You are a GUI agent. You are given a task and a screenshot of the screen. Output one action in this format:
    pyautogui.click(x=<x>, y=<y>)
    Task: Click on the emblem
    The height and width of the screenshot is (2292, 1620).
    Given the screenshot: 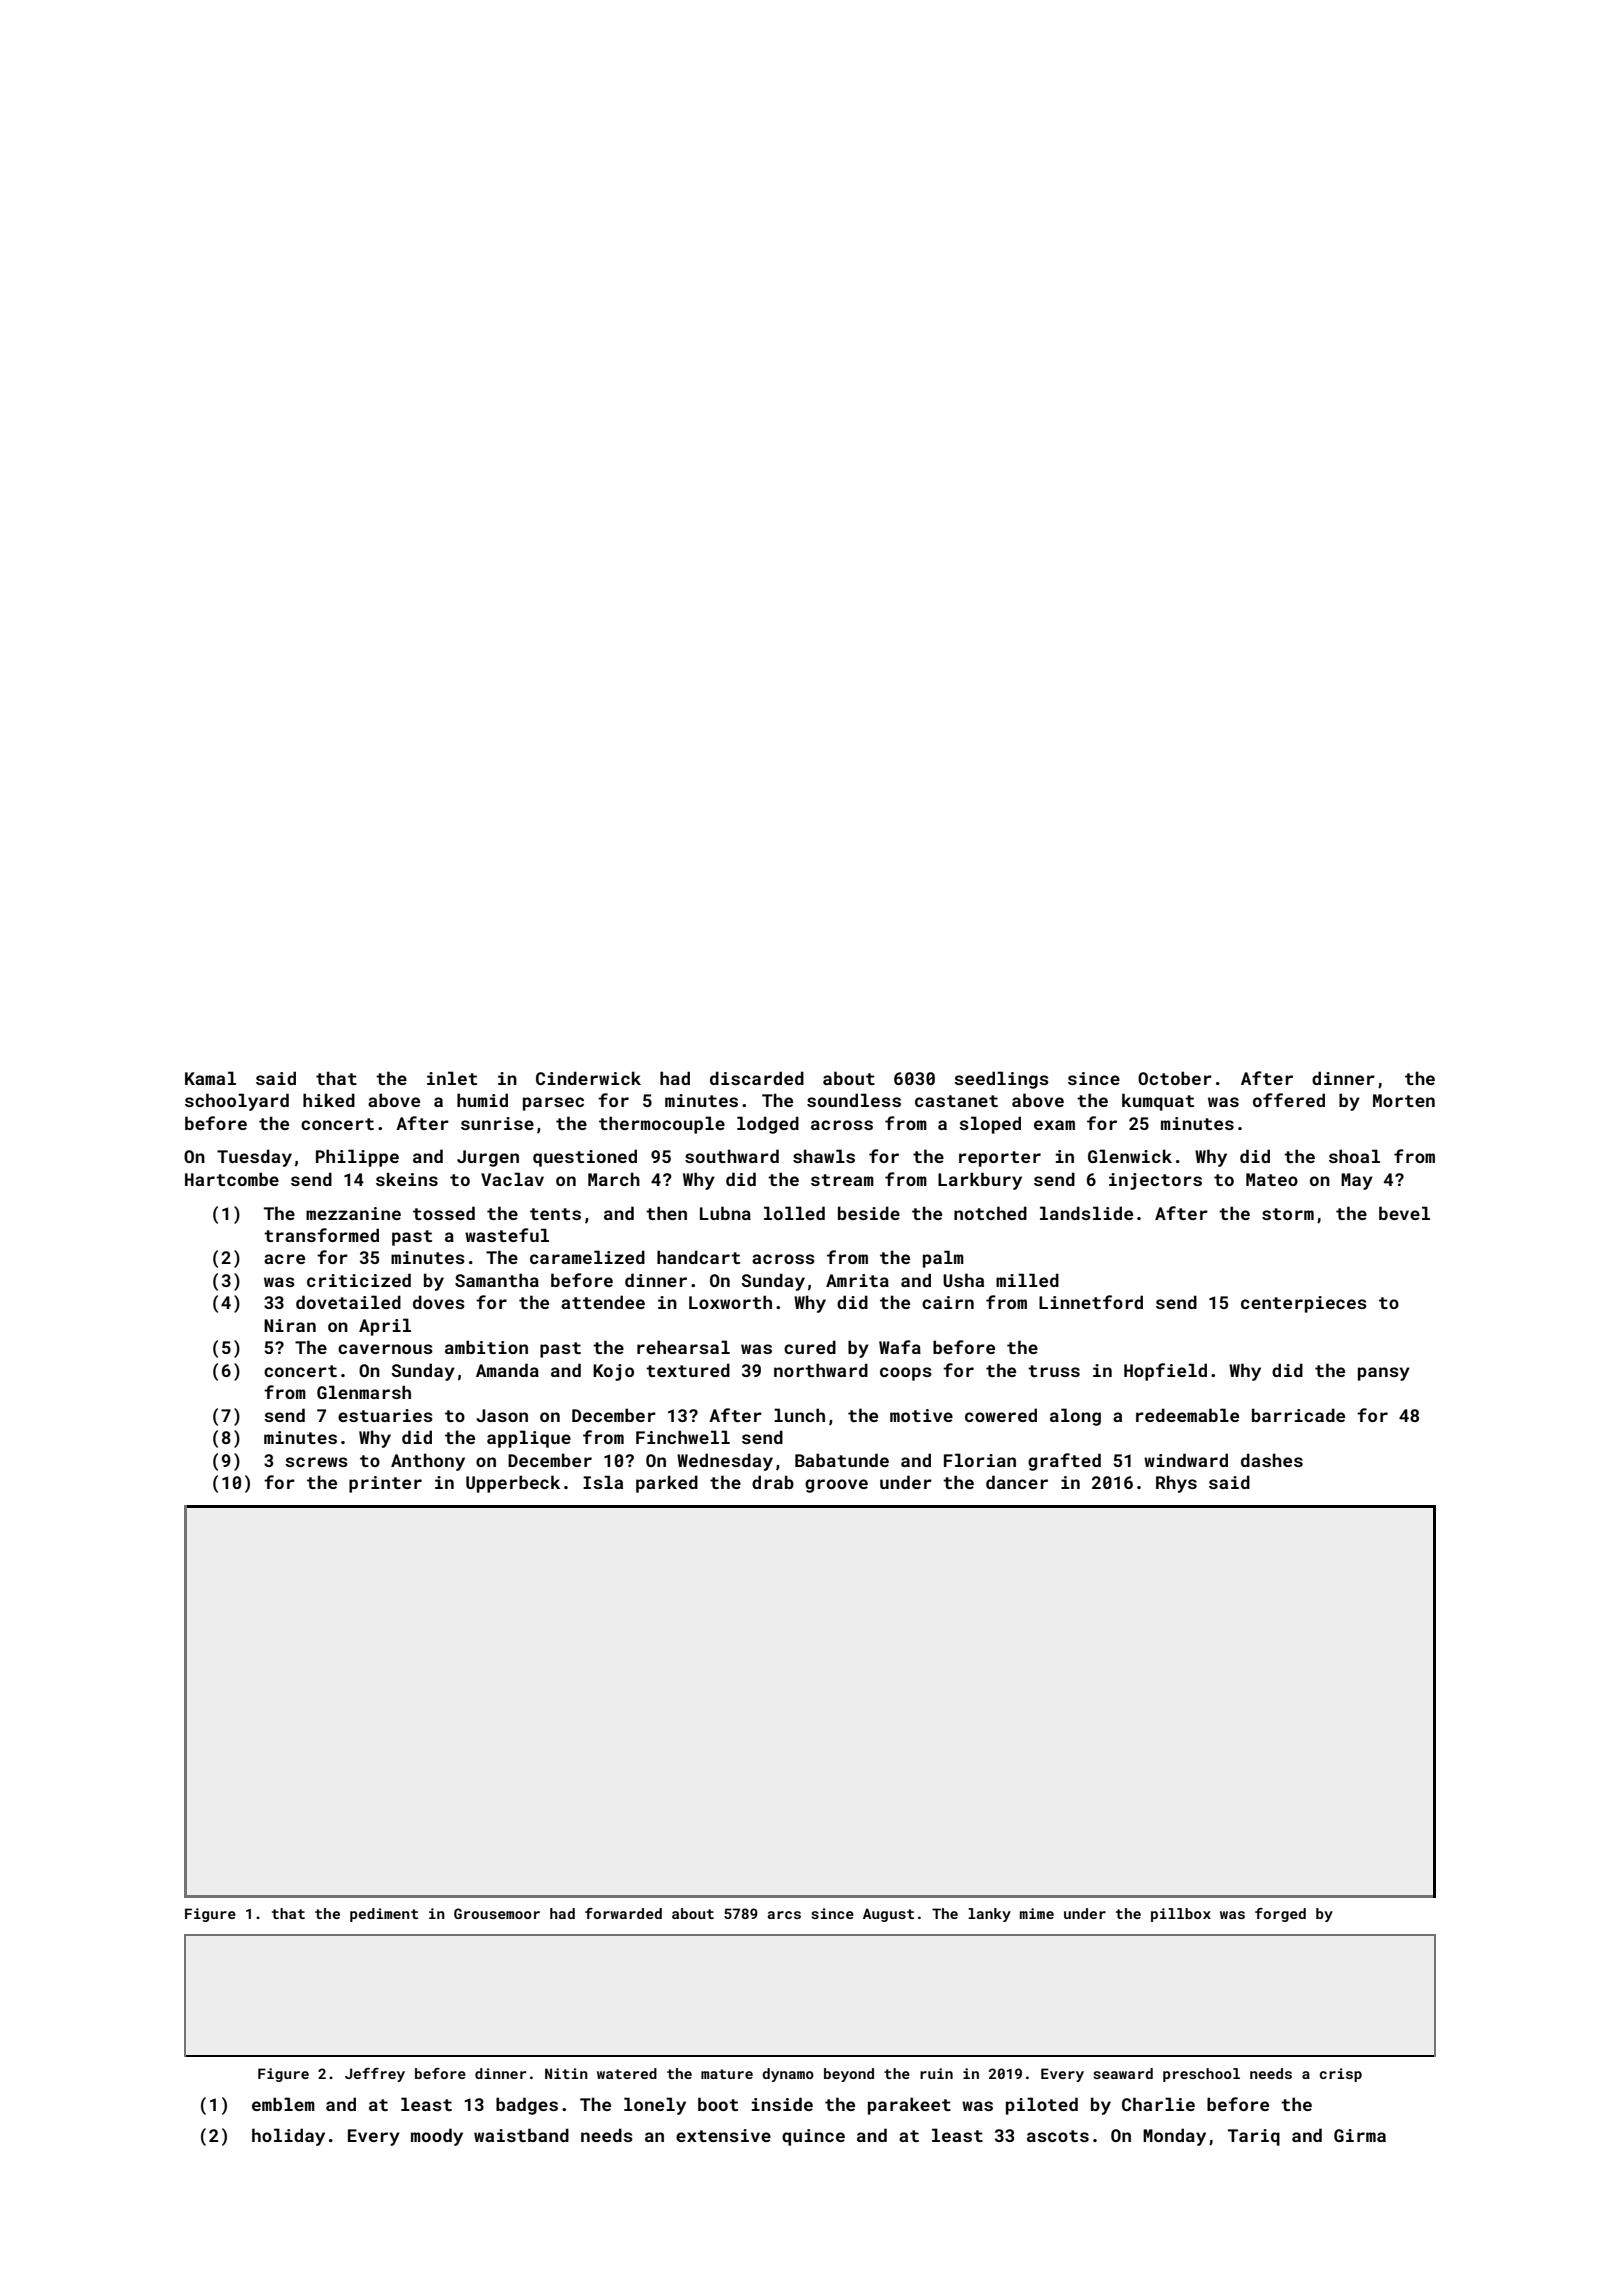 What is the action you would take?
    pyautogui.click(x=283, y=2104)
